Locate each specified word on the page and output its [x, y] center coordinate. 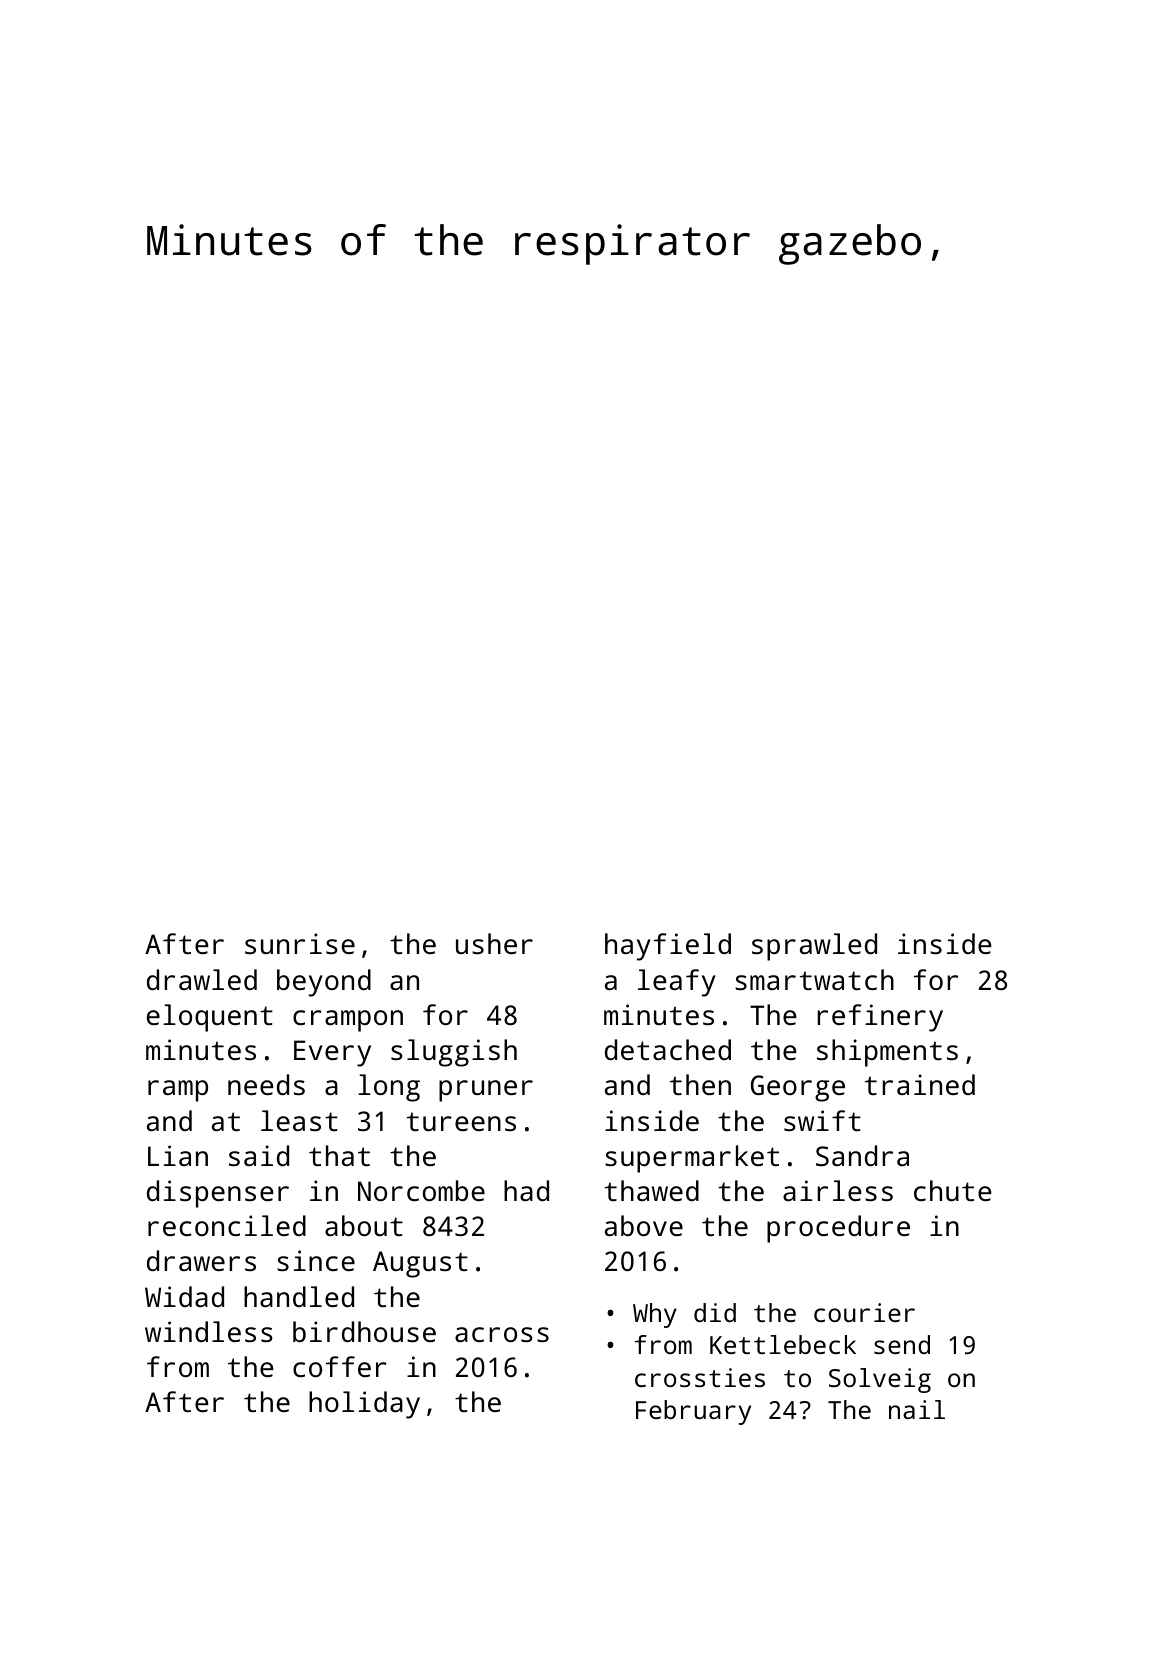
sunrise [300, 944]
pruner [486, 1091]
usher [494, 944]
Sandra [862, 1156]
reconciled [227, 1225]
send [902, 1344]
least [299, 1120]
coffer [340, 1366]
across [502, 1335]
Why [655, 1315]
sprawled [814, 947]
